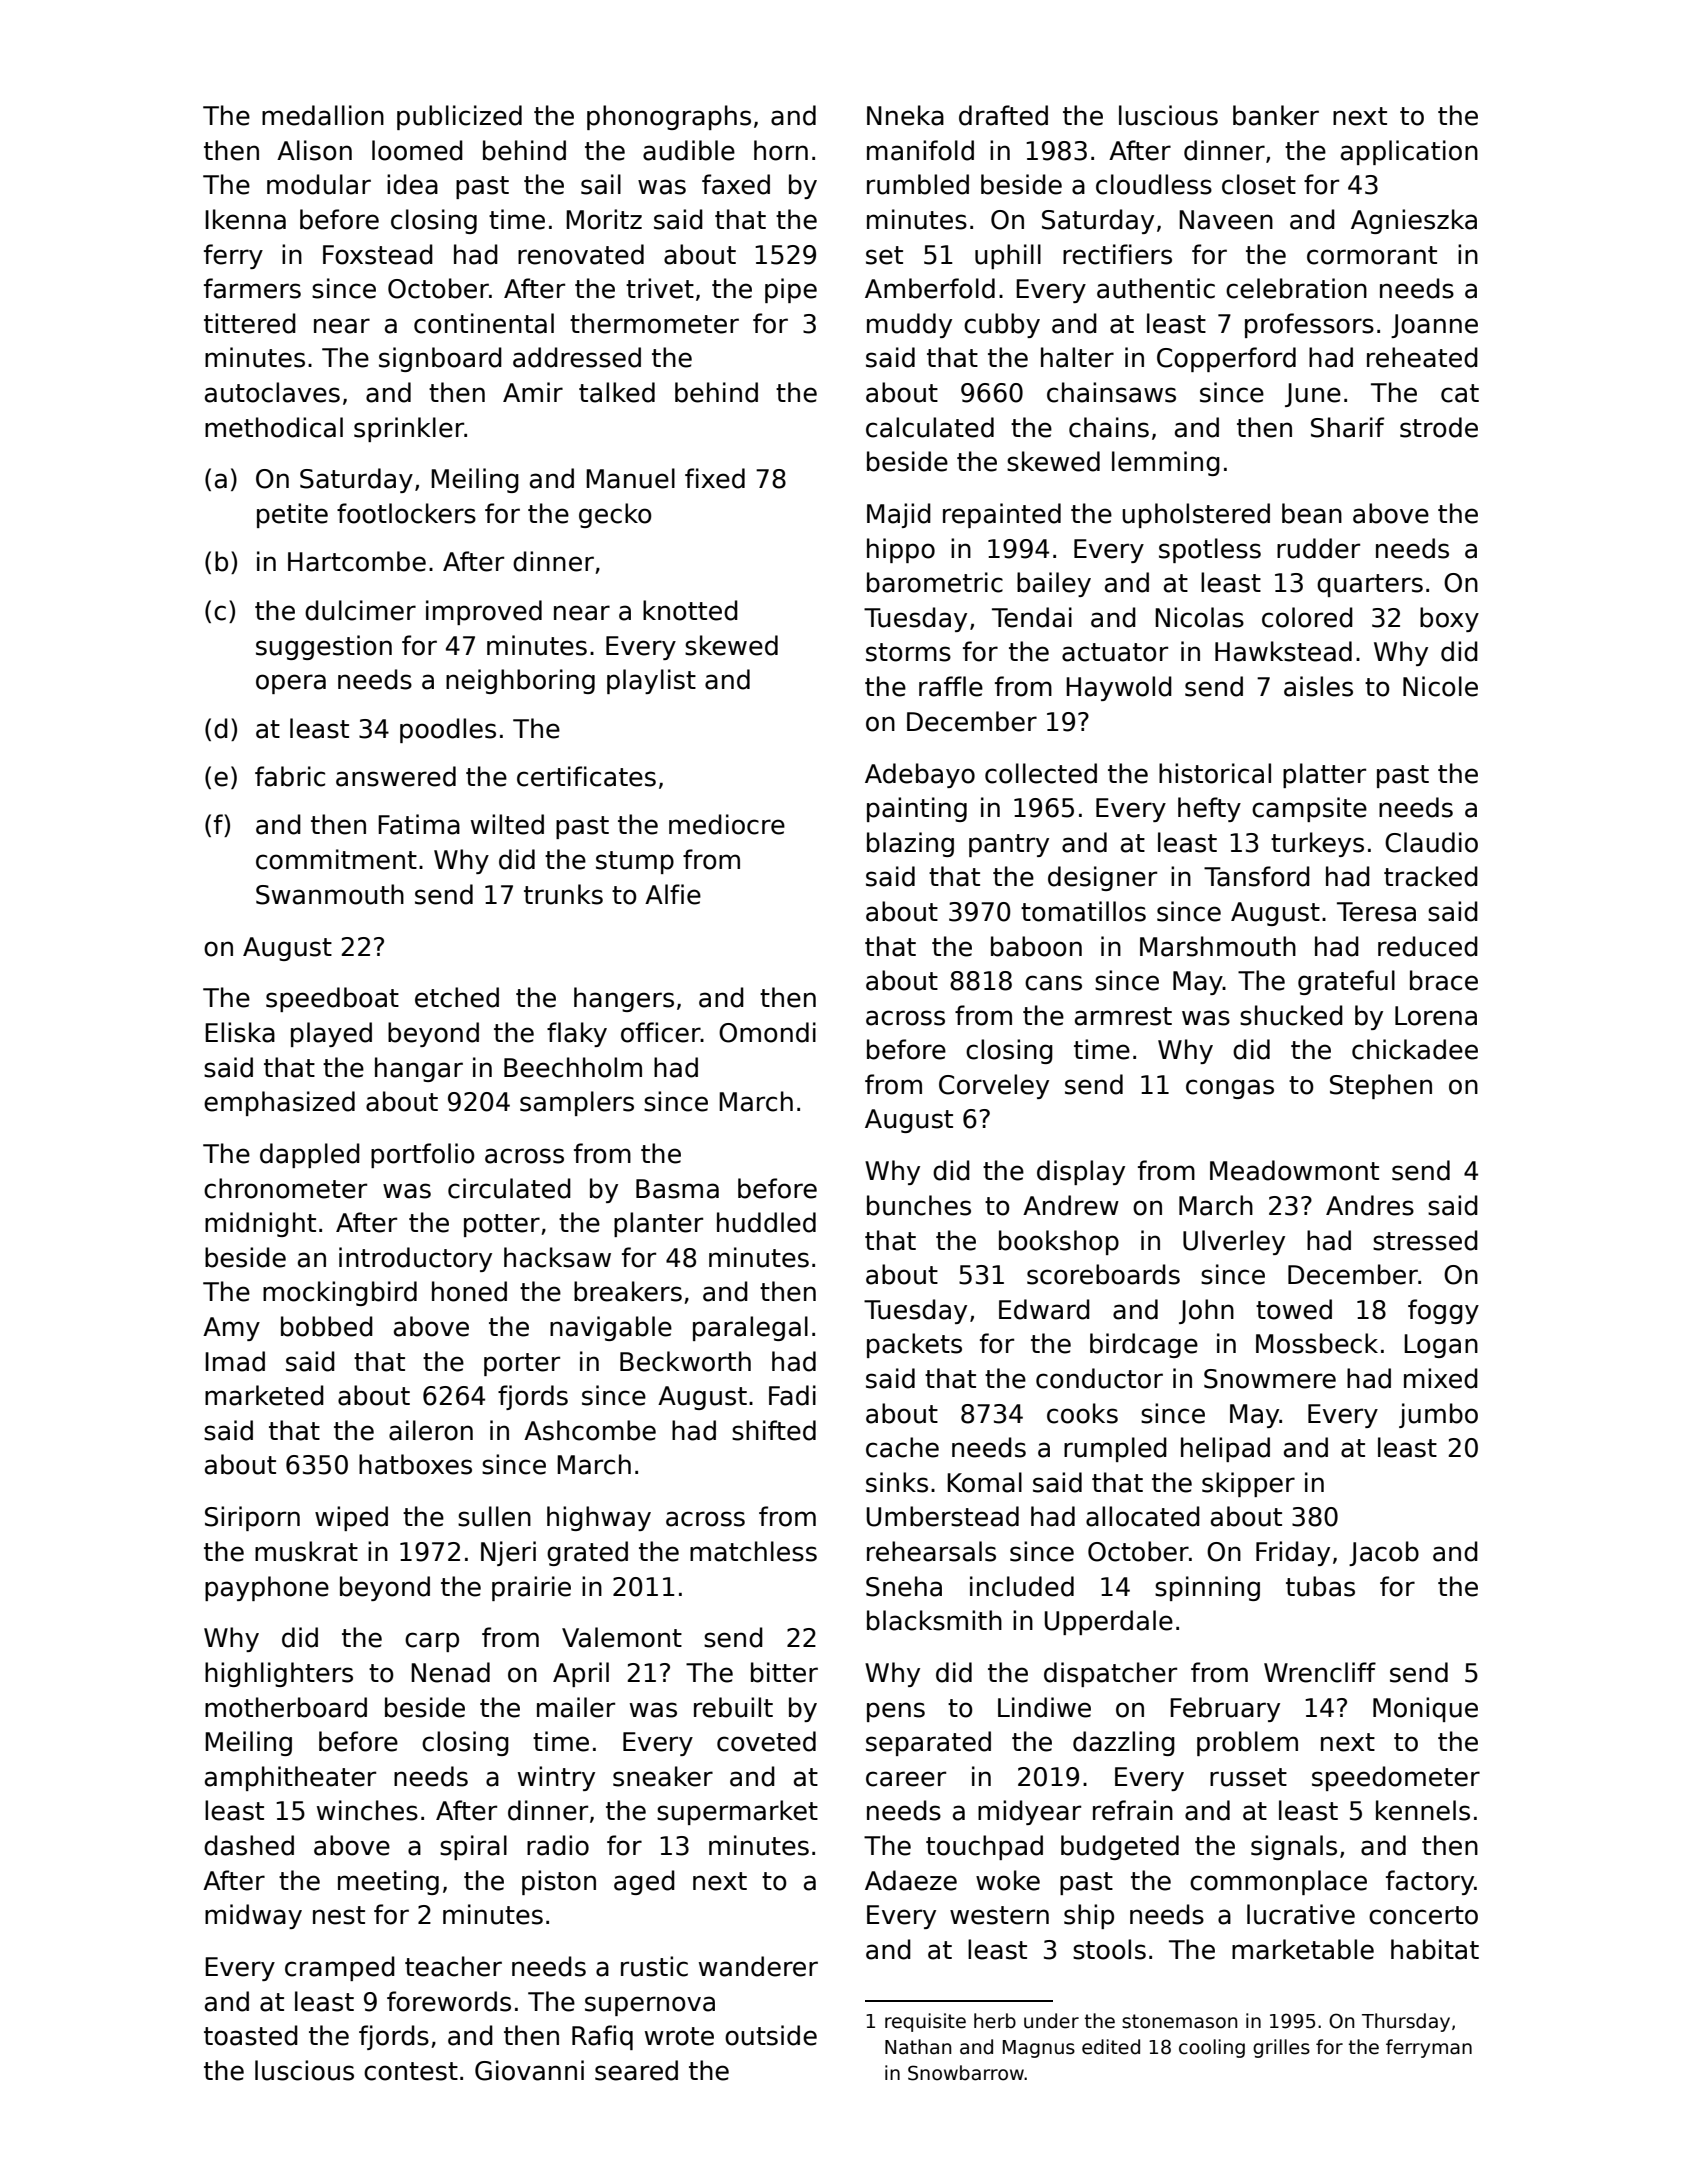  What do you see at coordinates (576, 1707) in the image?
I see `mailer` at bounding box center [576, 1707].
